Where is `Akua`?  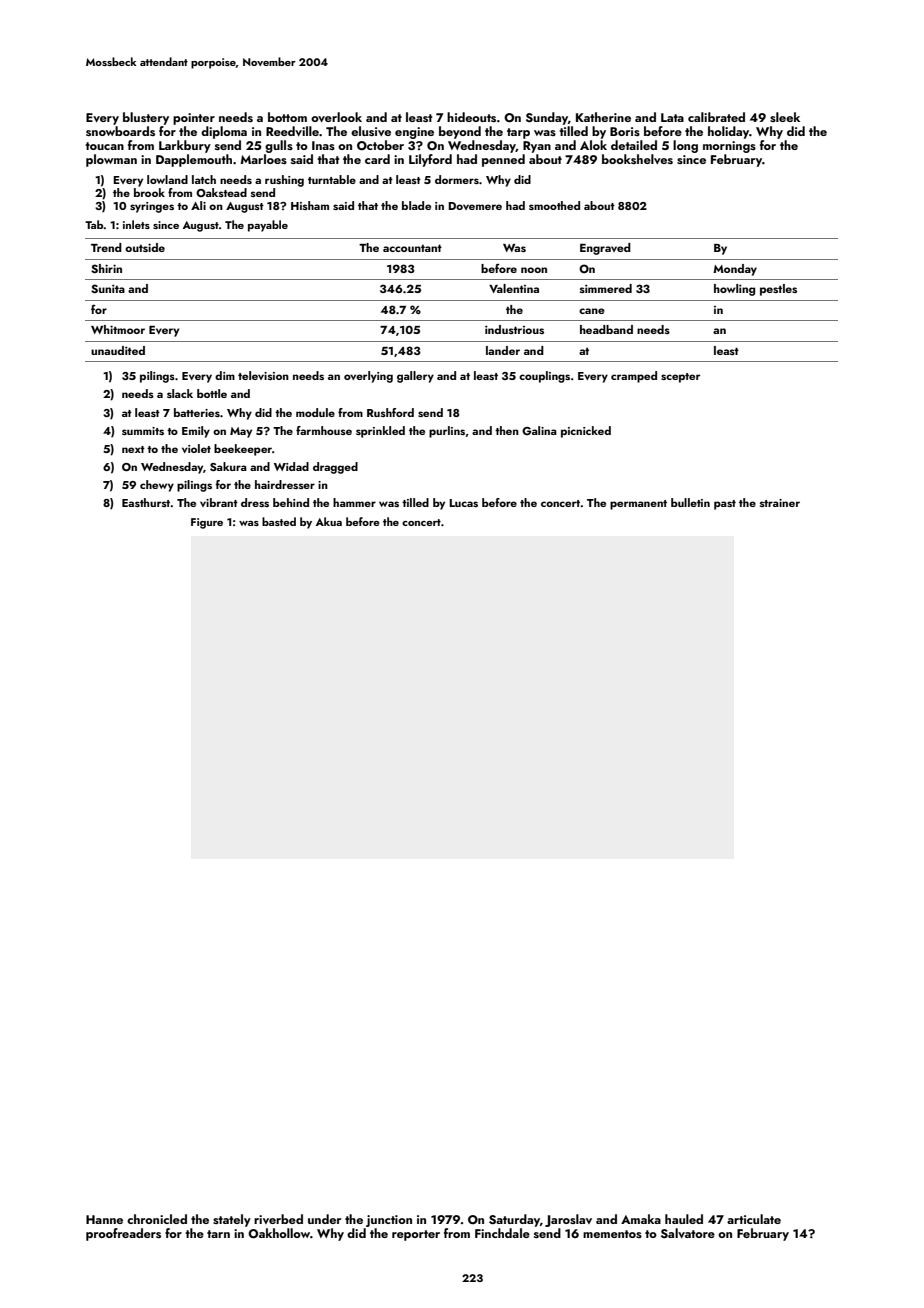
Akua is located at coordinates (329, 521).
